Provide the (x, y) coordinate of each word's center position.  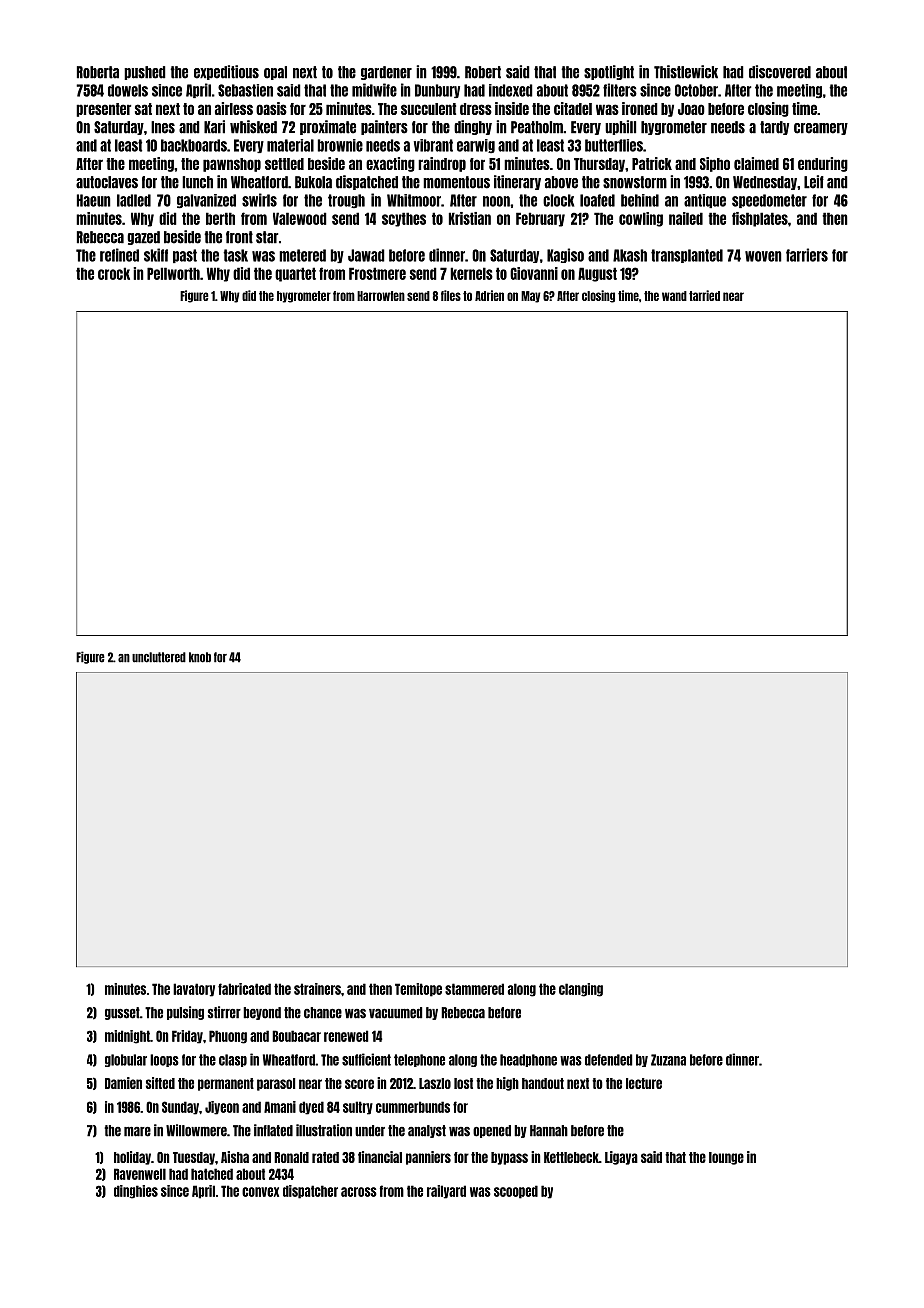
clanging (581, 990)
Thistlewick (686, 72)
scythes (404, 219)
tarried (704, 295)
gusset (122, 1013)
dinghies (136, 1192)
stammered (474, 989)
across (359, 1192)
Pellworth (173, 273)
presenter (103, 110)
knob (200, 657)
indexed (511, 90)
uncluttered (159, 657)
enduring (823, 164)
